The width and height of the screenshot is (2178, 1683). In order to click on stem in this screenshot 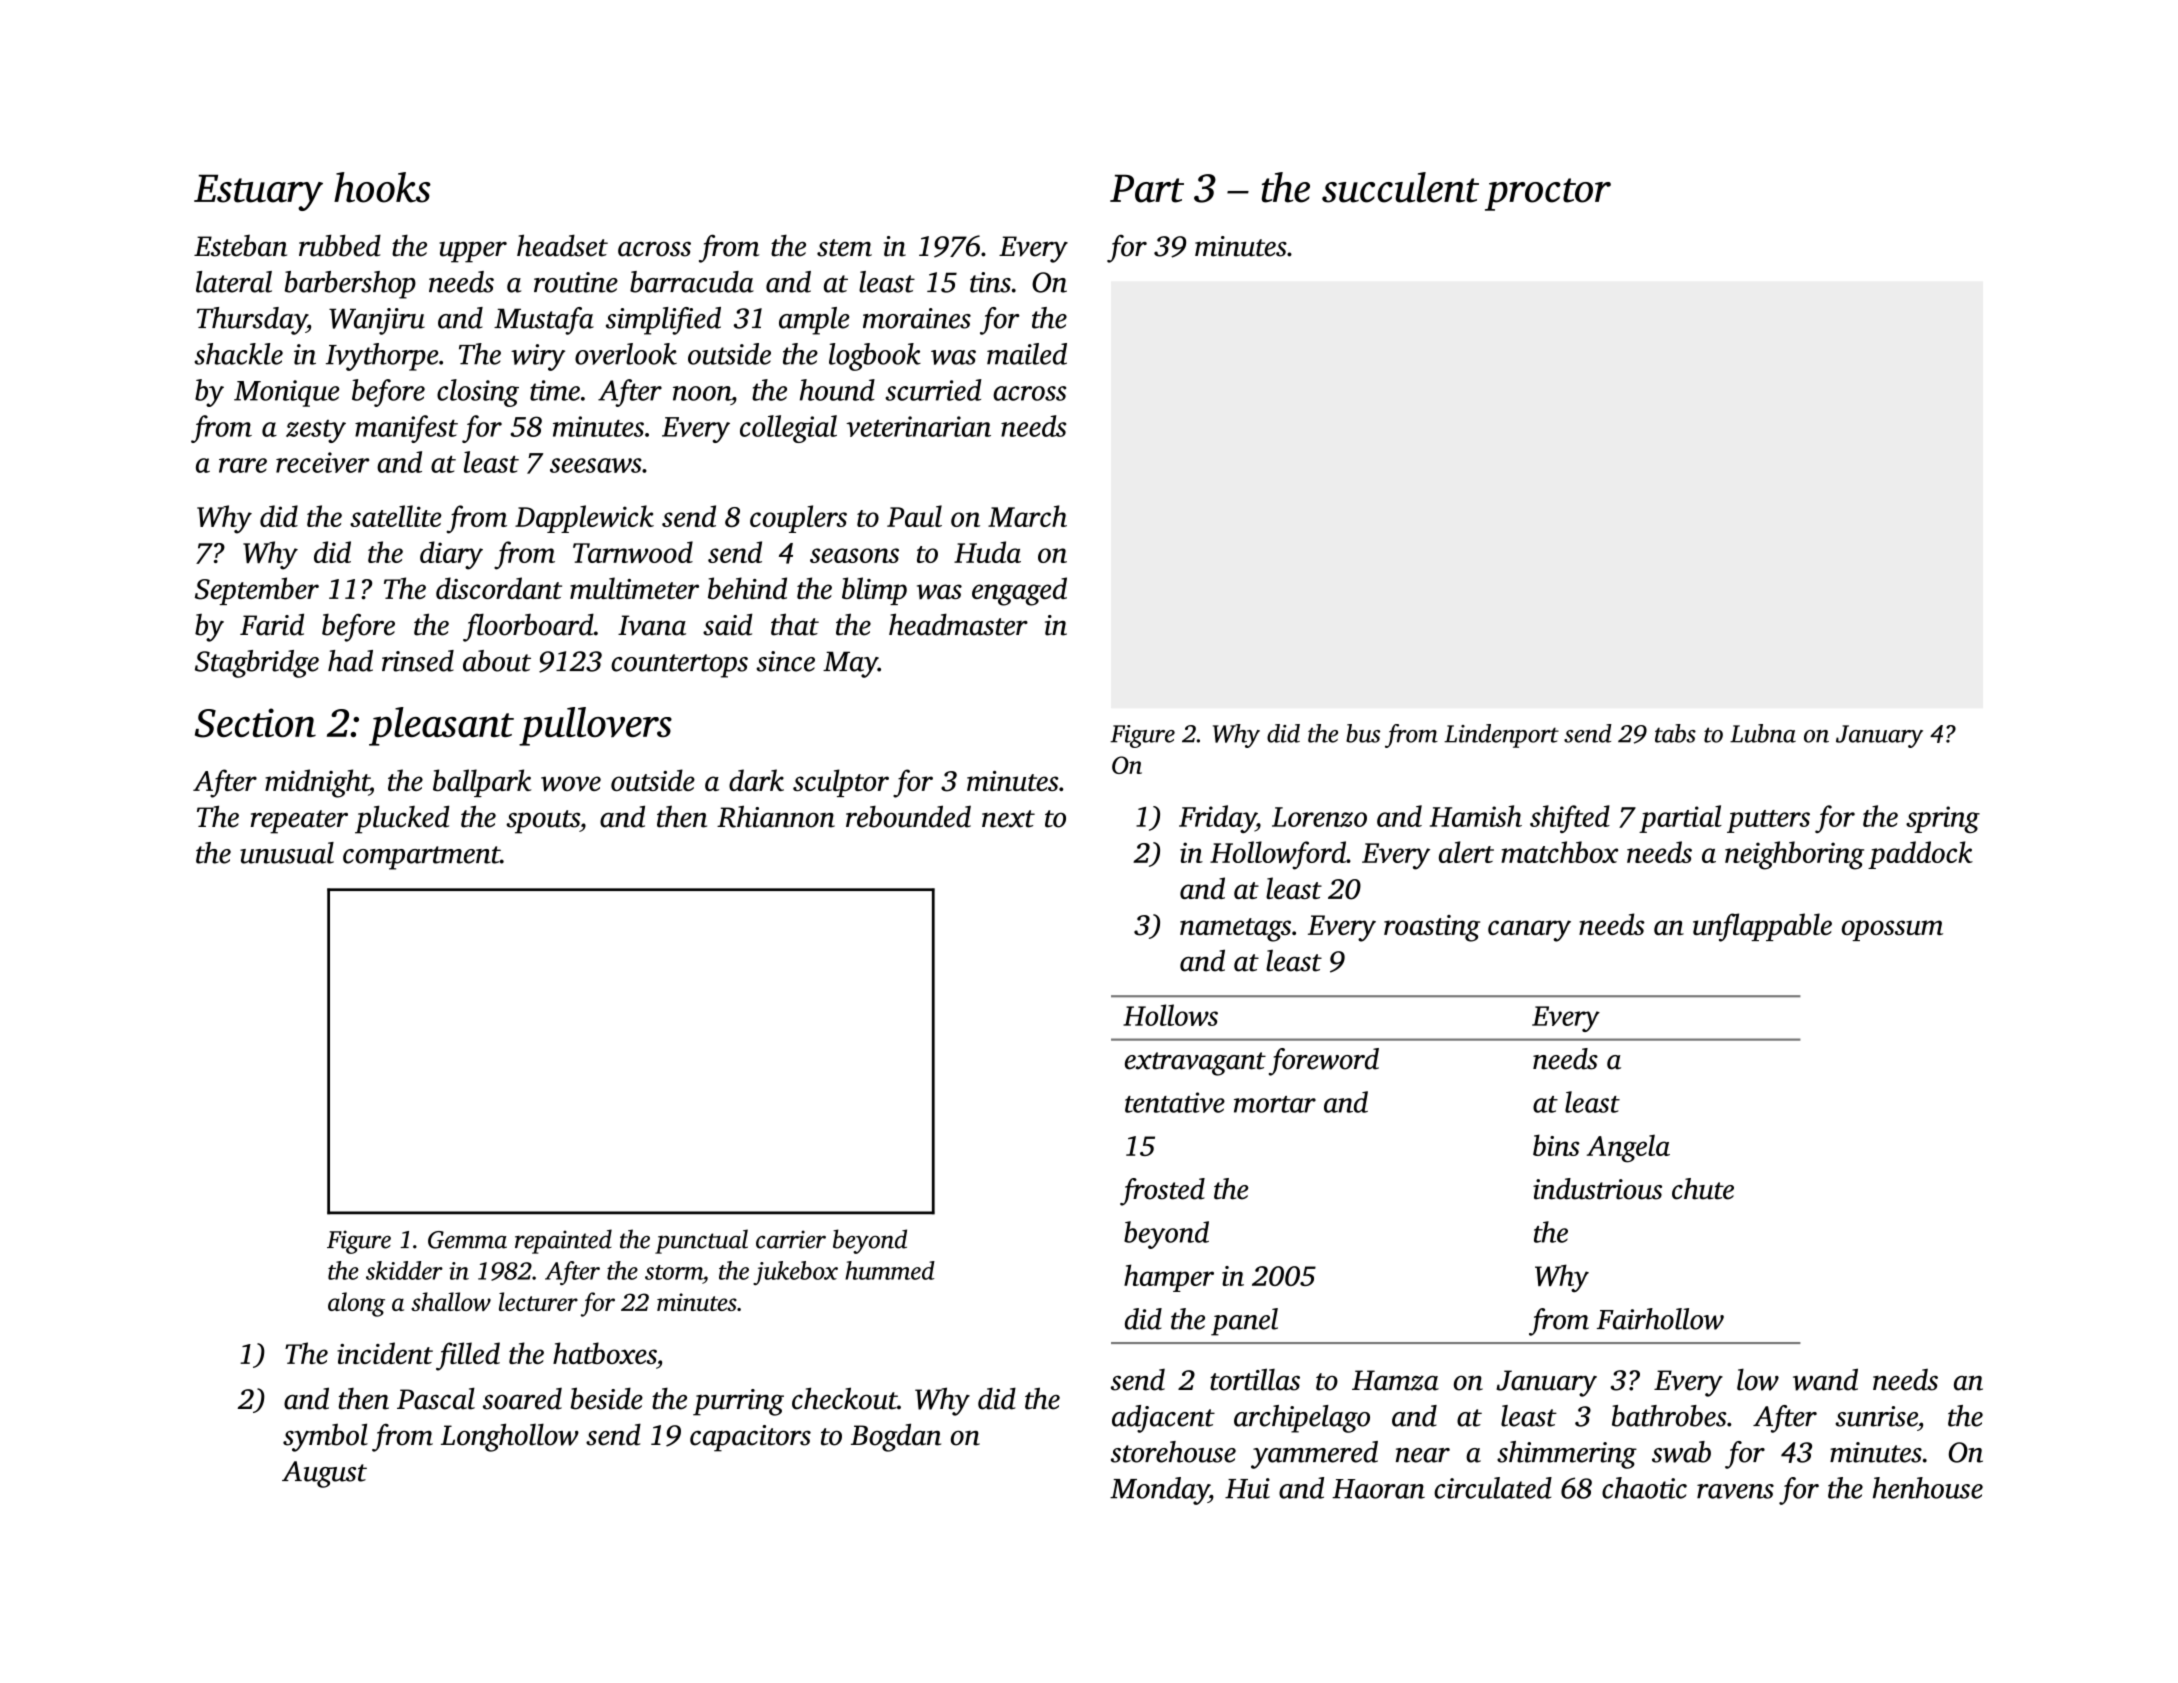, I will do `click(844, 248)`.
